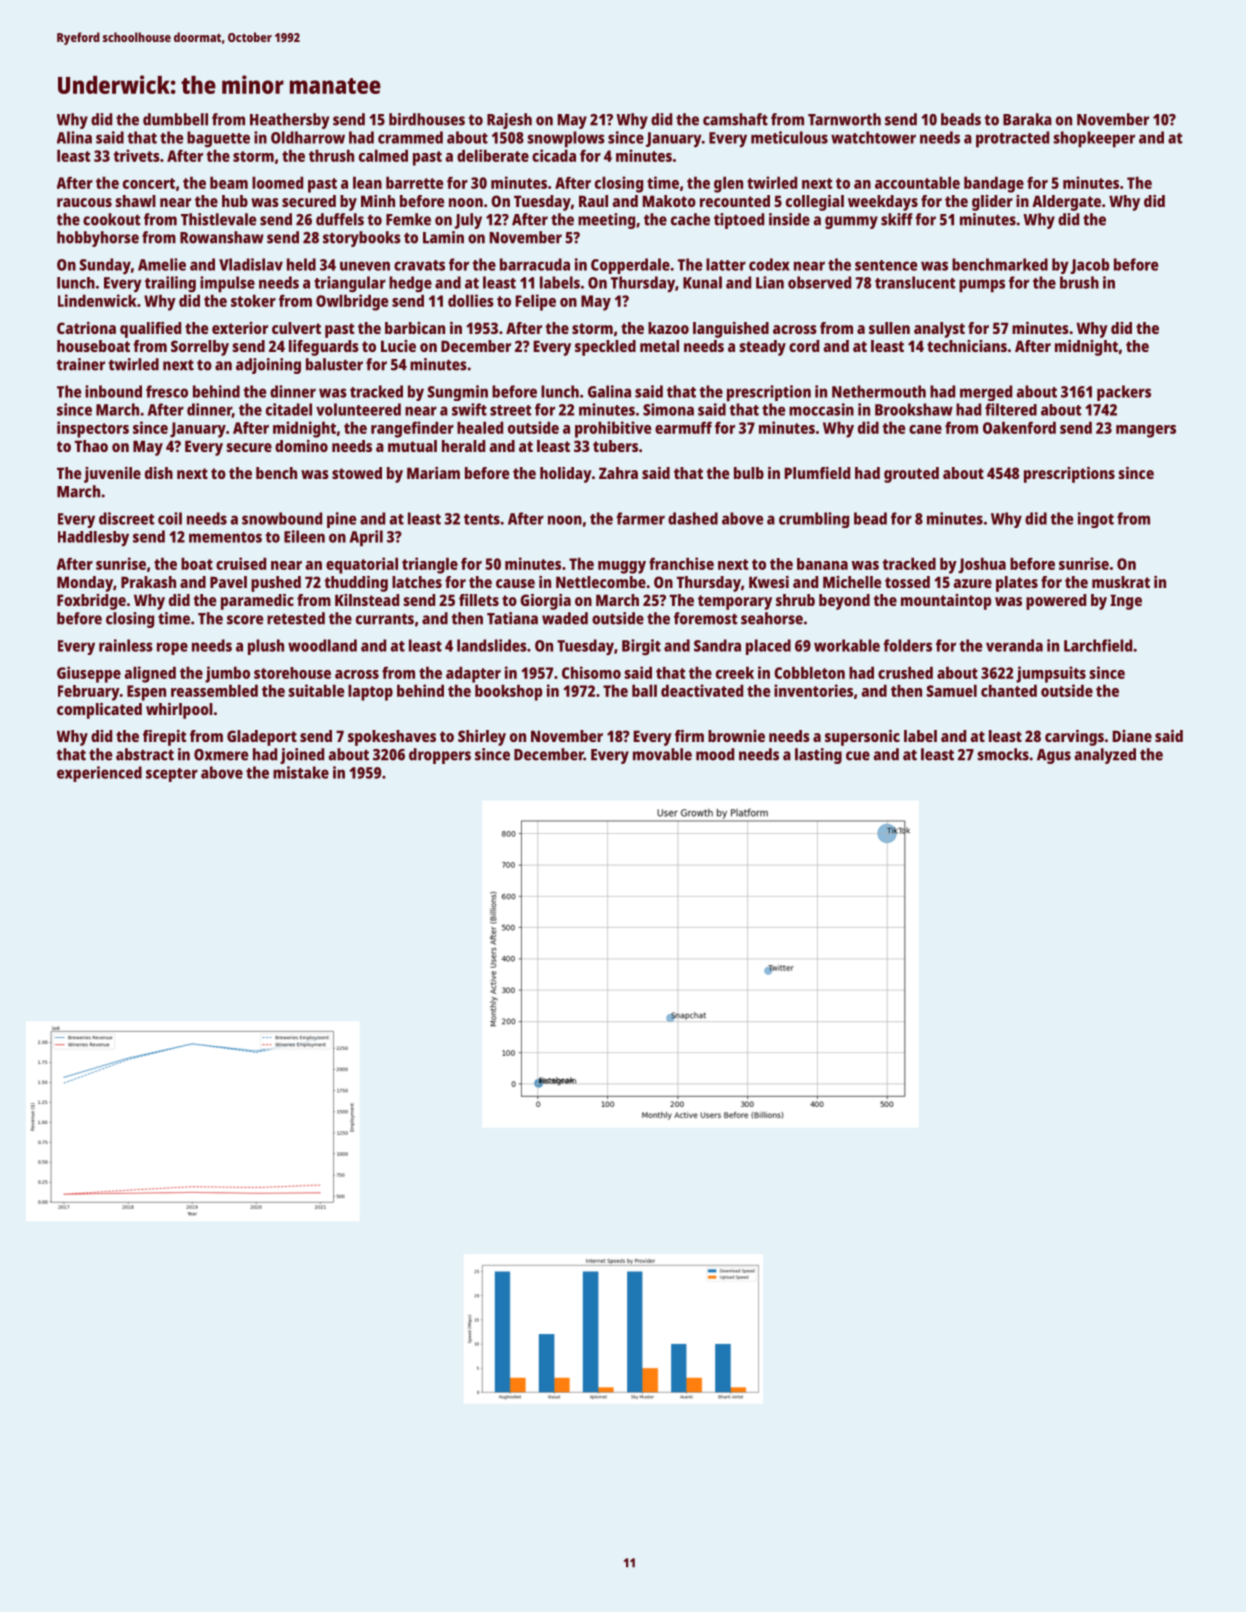 This document has height=1612, width=1246. I want to click on crushed, so click(905, 672).
